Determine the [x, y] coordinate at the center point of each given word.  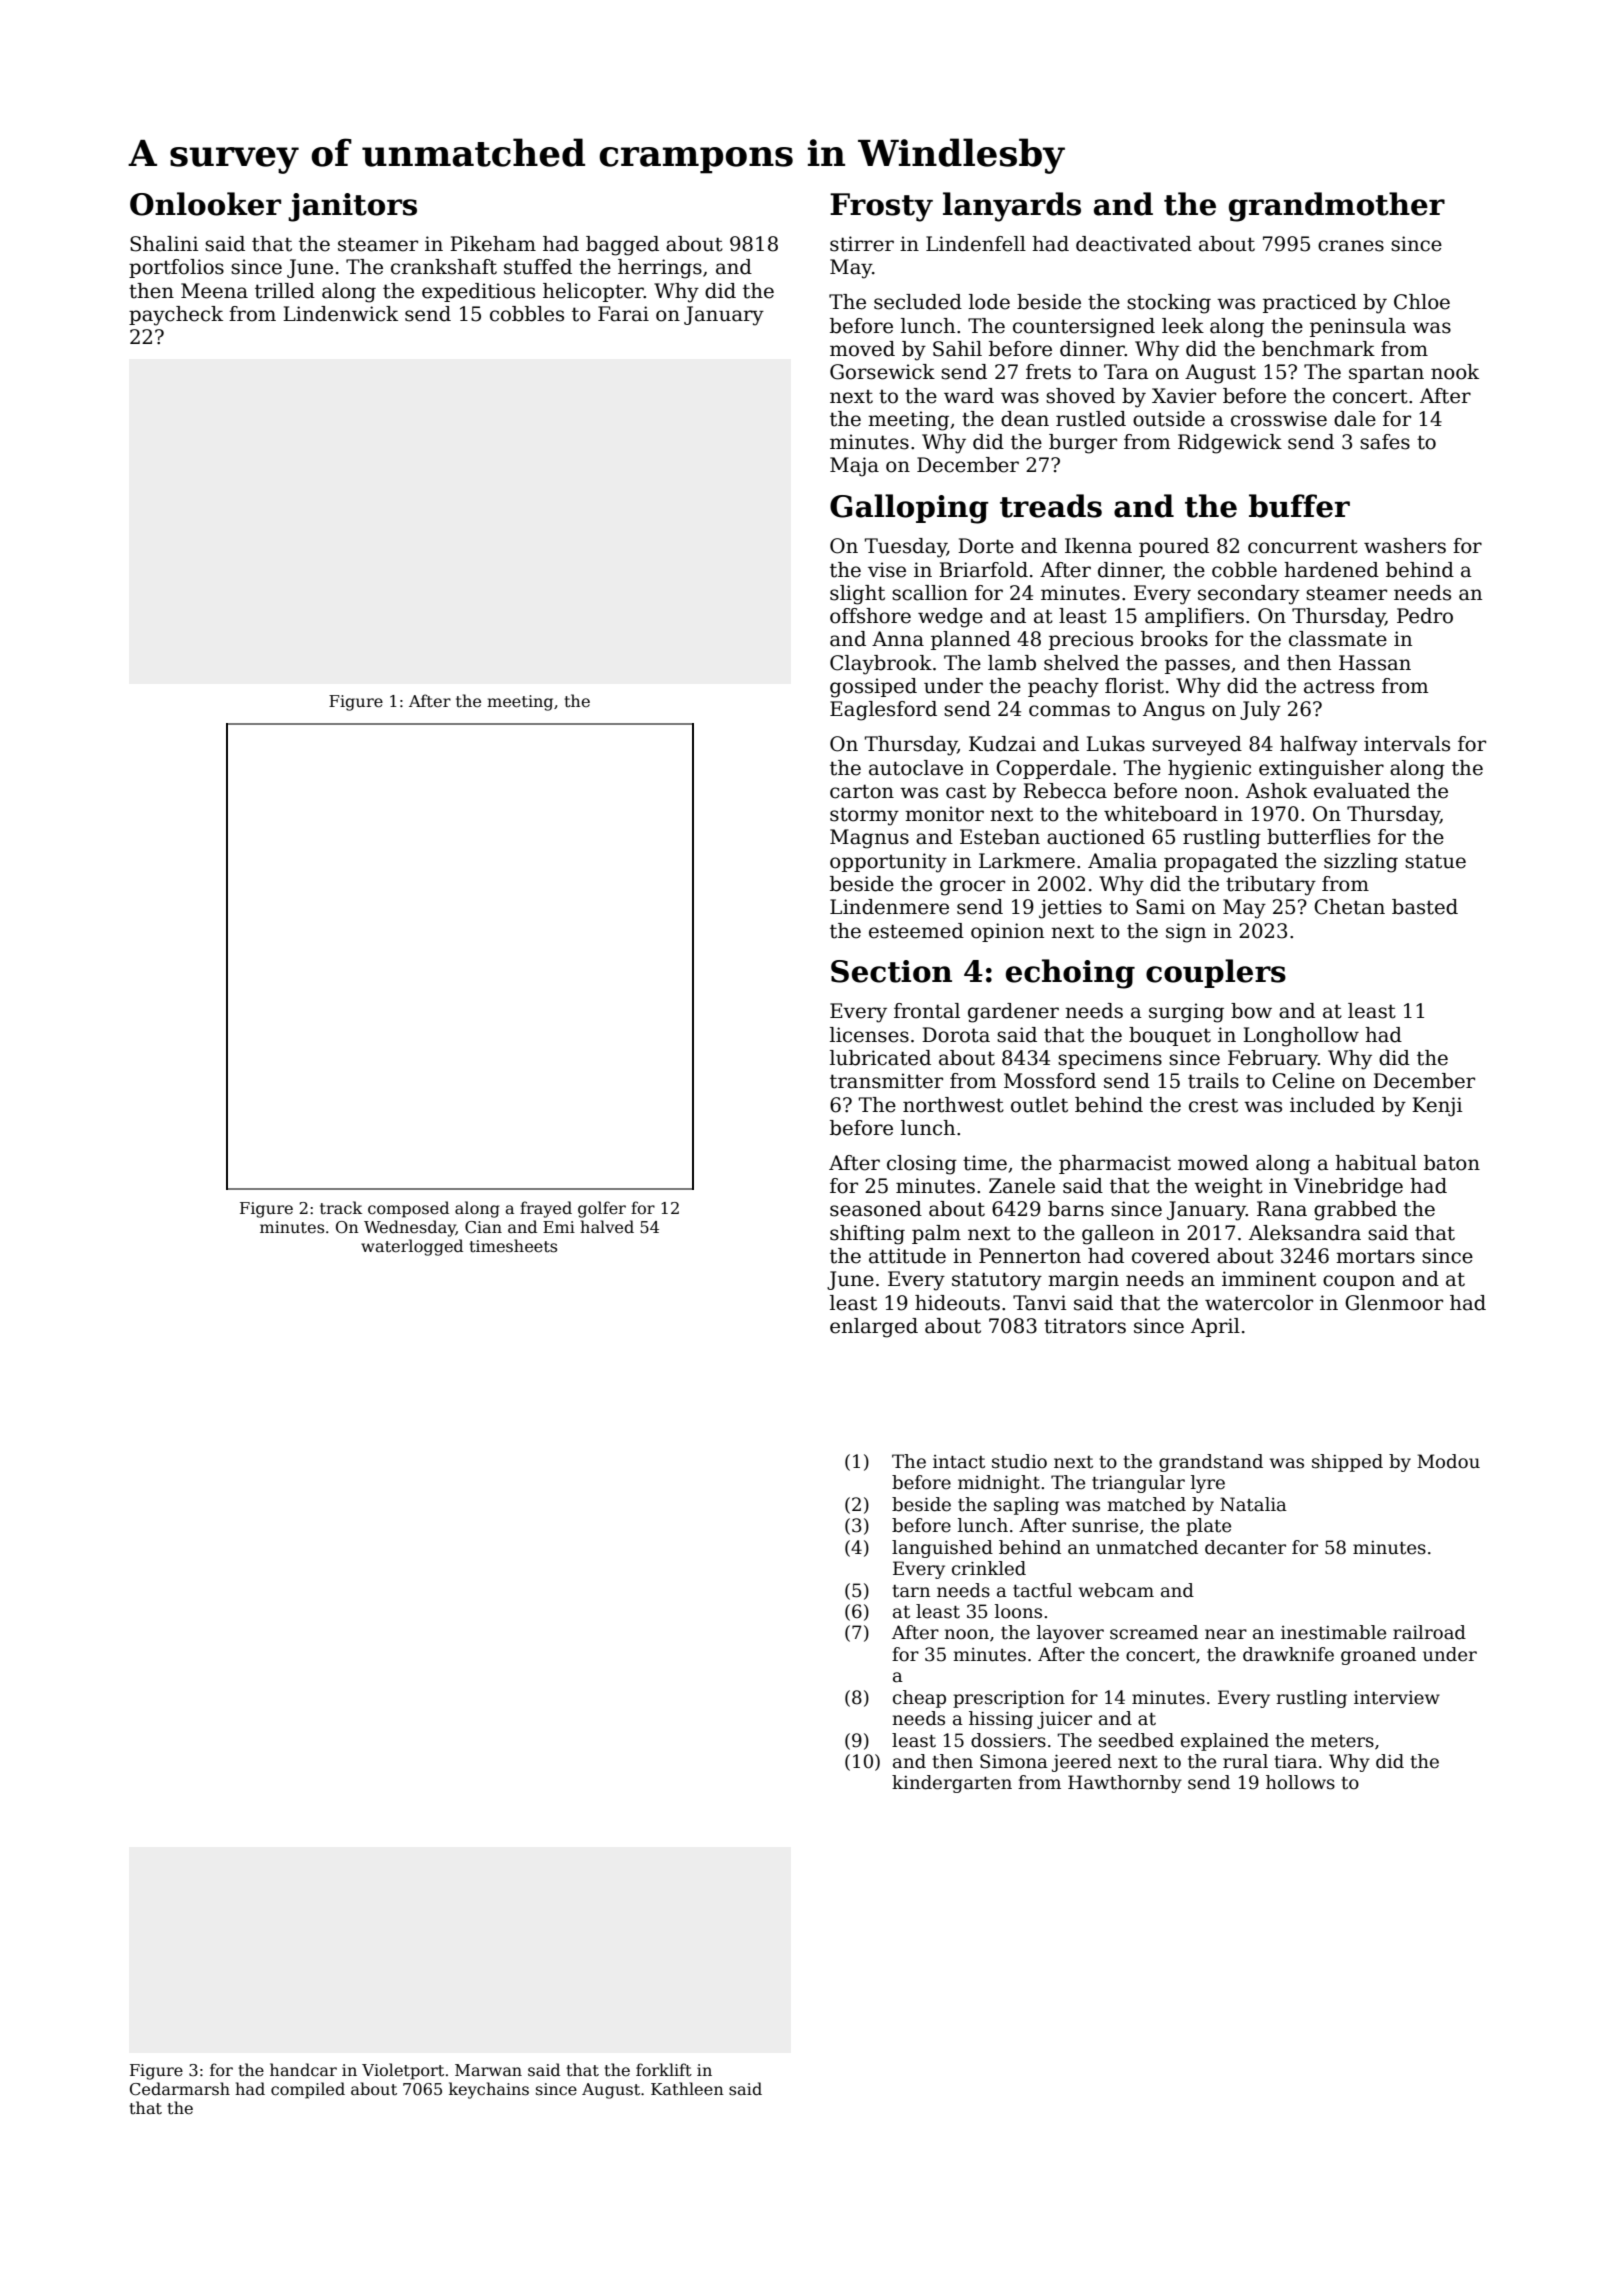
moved [862, 349]
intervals [1407, 744]
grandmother [1337, 207]
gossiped [873, 688]
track [341, 1208]
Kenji [1437, 1107]
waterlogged [412, 1247]
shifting [867, 1235]
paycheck [176, 316]
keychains [489, 2090]
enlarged [874, 1328]
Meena [214, 291]
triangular [1138, 1484]
